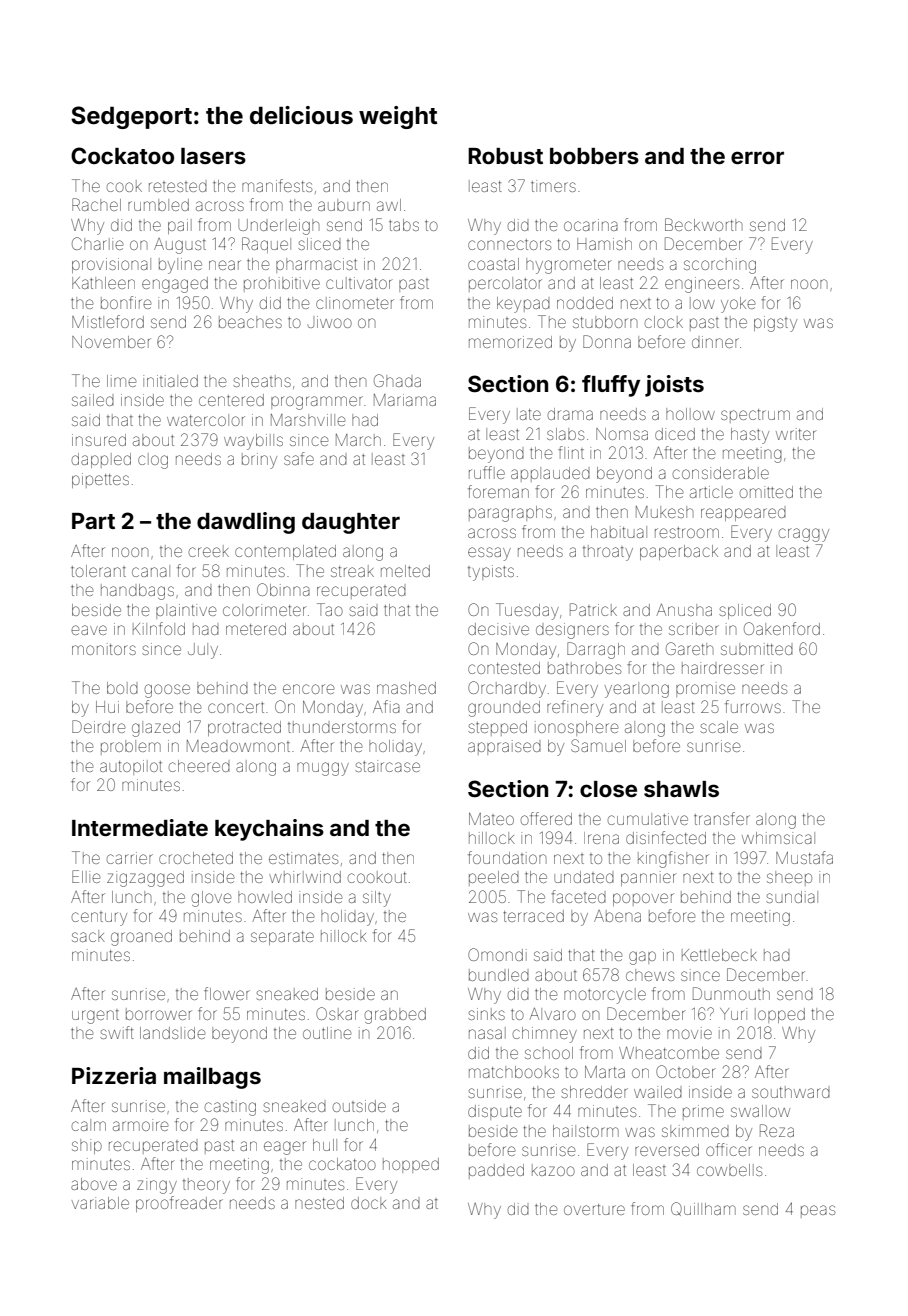  I want to click on insured, so click(99, 440).
